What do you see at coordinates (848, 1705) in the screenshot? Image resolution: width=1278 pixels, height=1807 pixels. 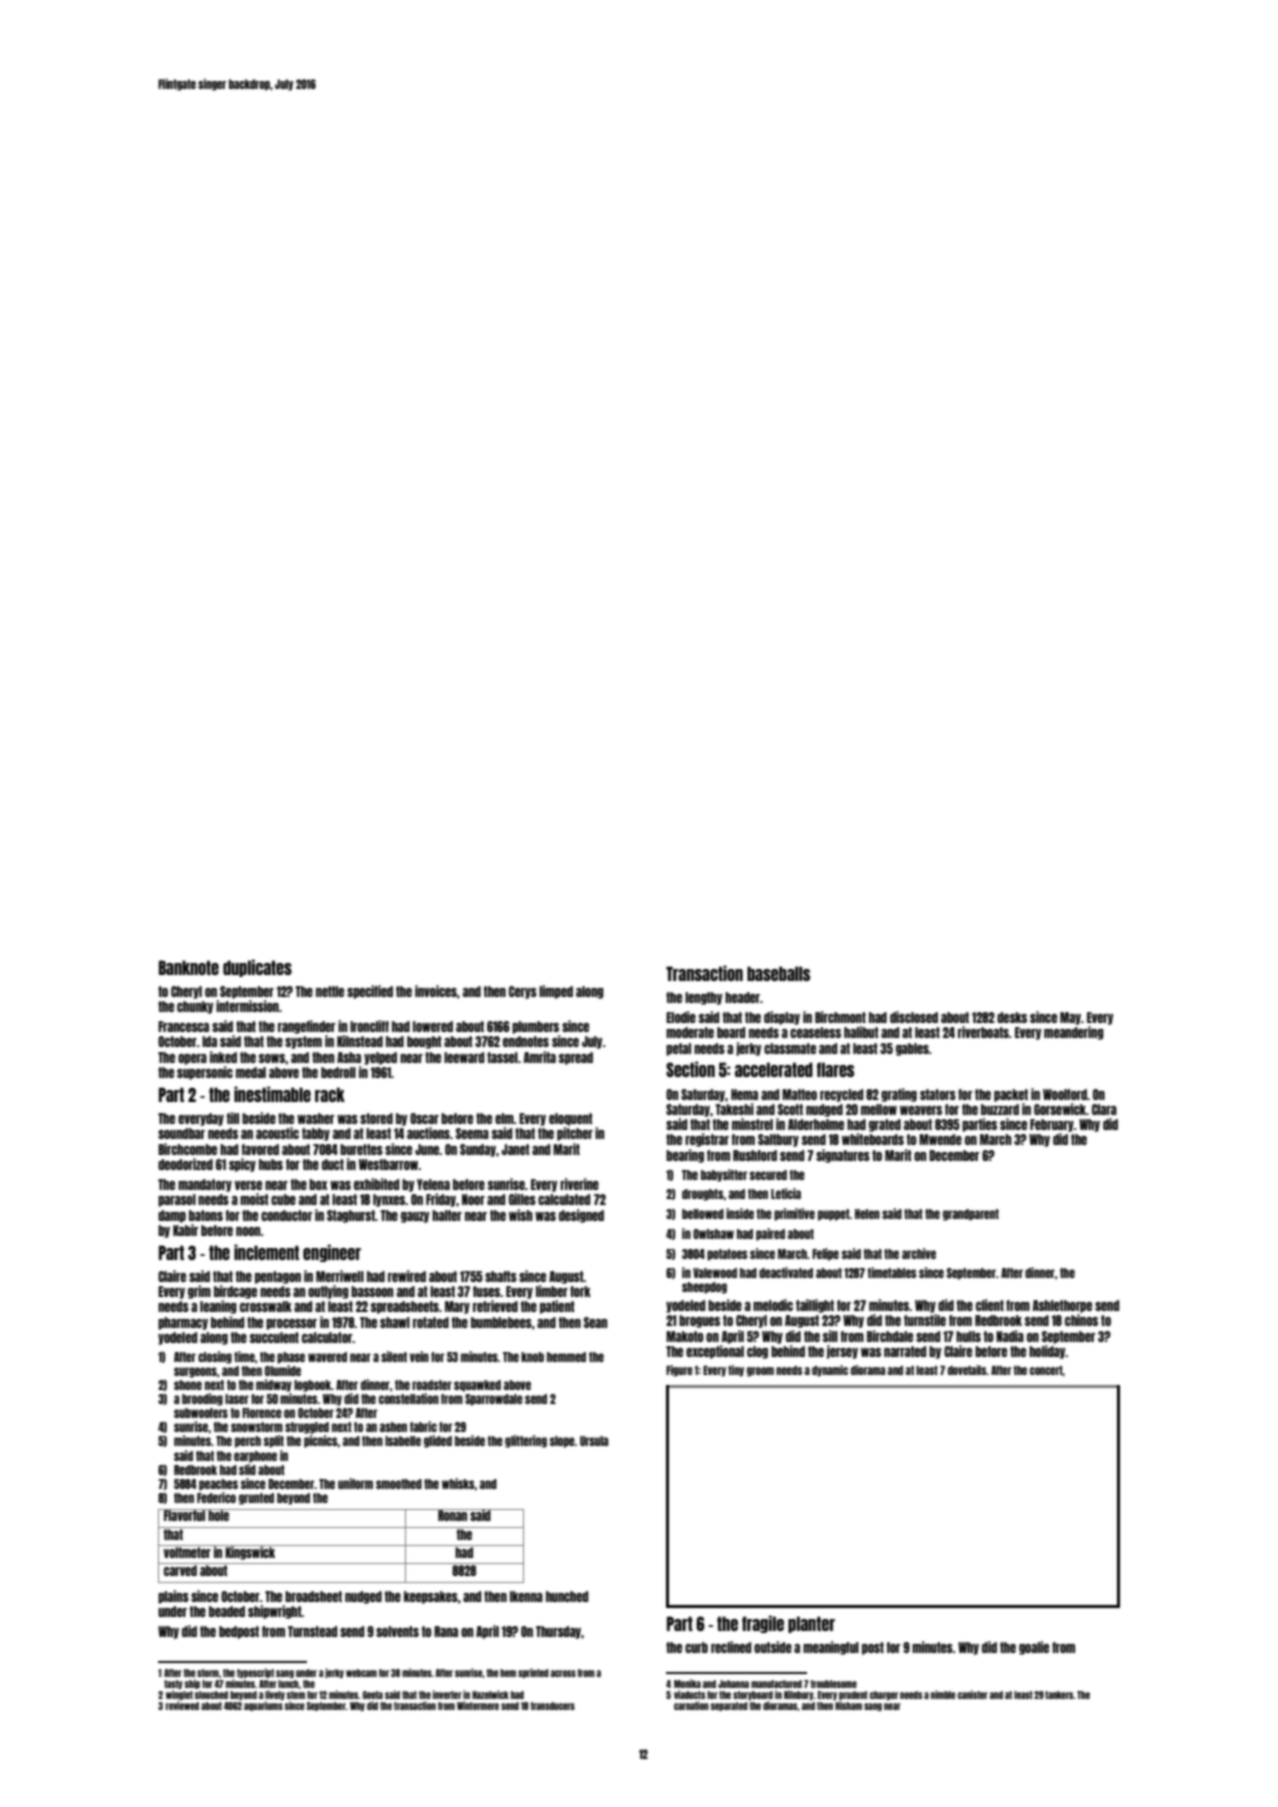 I see `Hisham` at bounding box center [848, 1705].
